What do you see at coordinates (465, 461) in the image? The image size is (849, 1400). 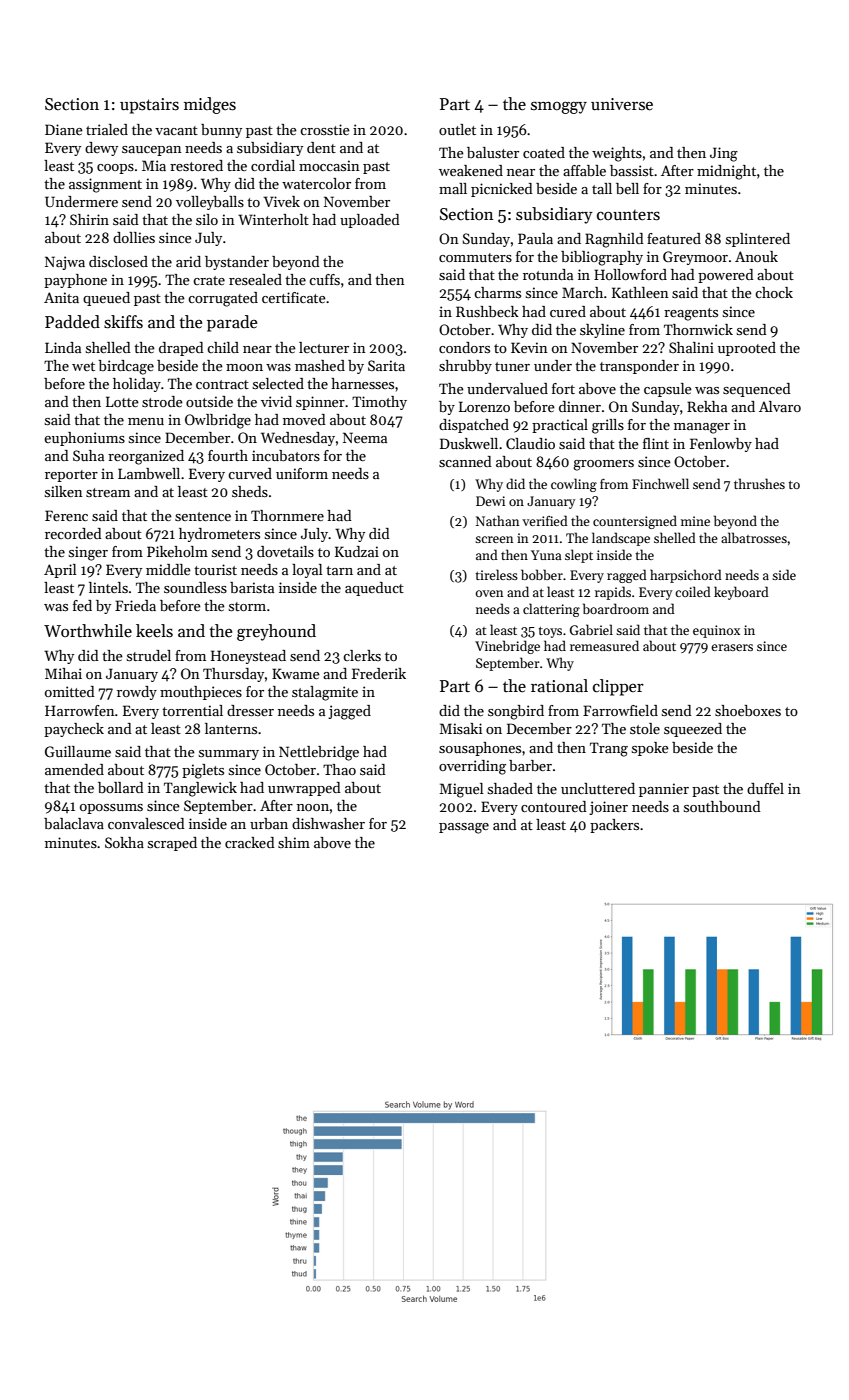 I see `scanned` at bounding box center [465, 461].
